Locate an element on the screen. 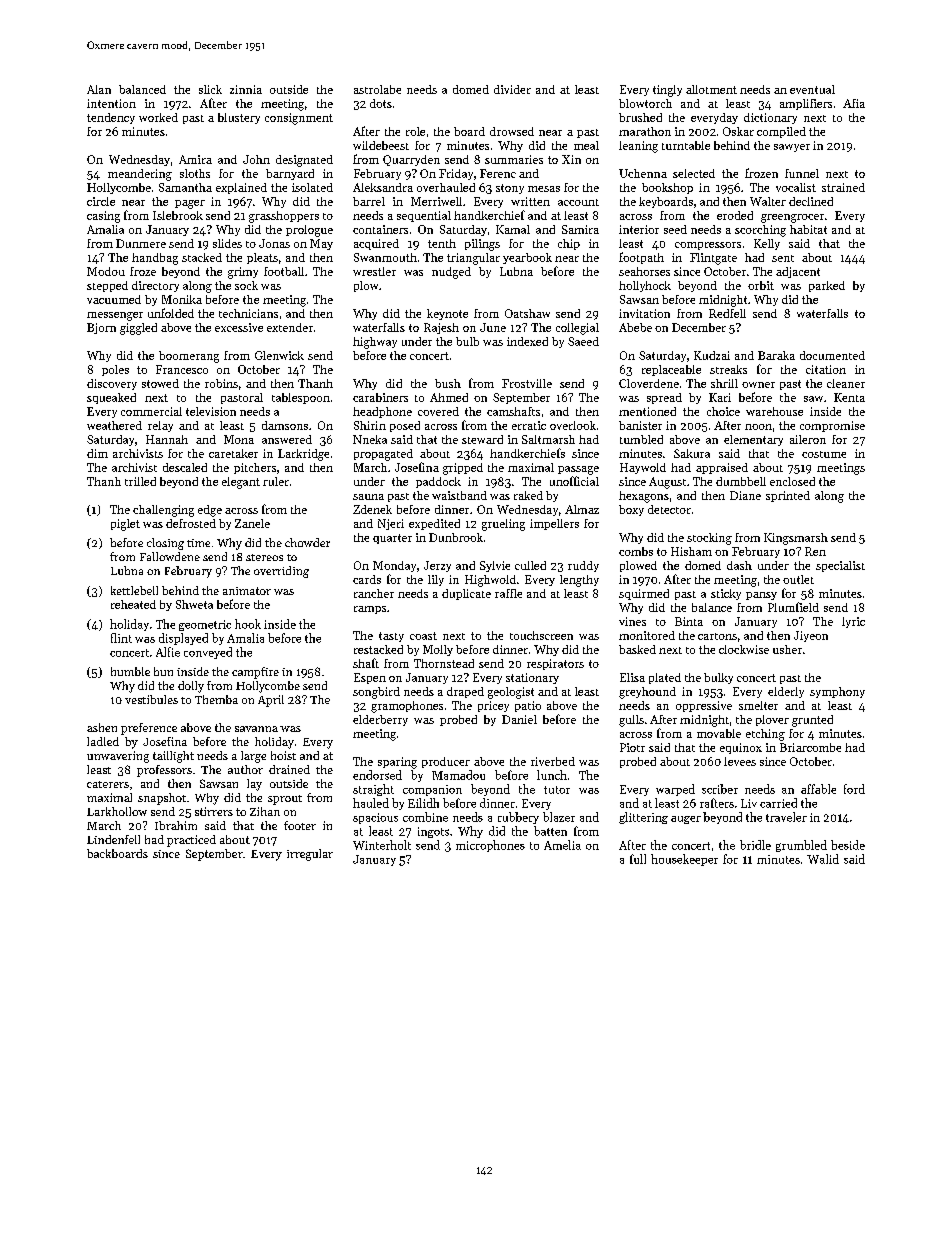  reheated is located at coordinates (133, 604).
